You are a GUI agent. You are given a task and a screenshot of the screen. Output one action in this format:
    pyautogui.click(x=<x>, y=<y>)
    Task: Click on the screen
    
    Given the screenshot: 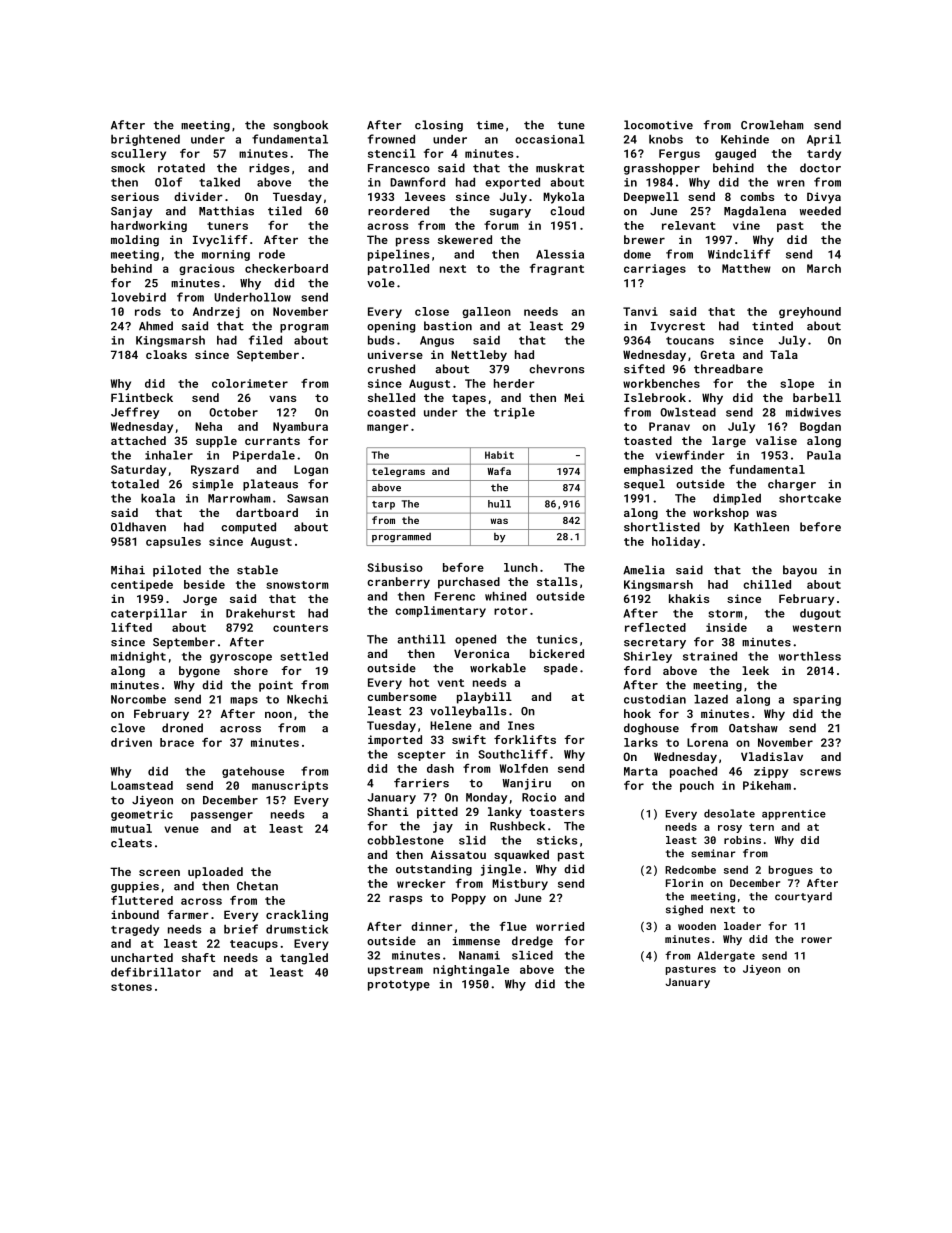 What is the action you would take?
    pyautogui.click(x=159, y=873)
